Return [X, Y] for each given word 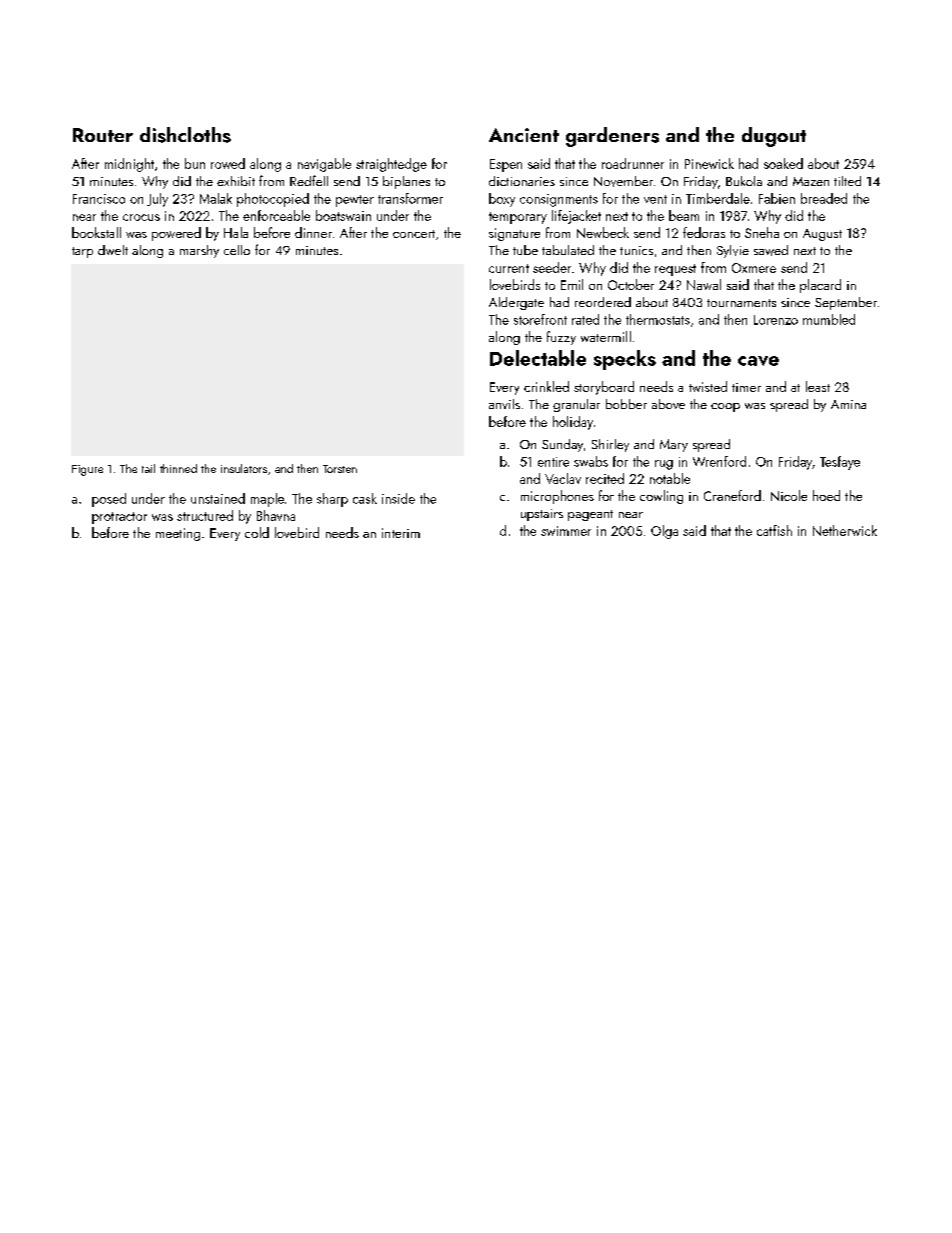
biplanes [406, 182]
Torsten [340, 469]
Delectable [538, 358]
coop [725, 407]
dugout [774, 137]
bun [195, 163]
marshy [199, 251]
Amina [848, 404]
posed [109, 500]
